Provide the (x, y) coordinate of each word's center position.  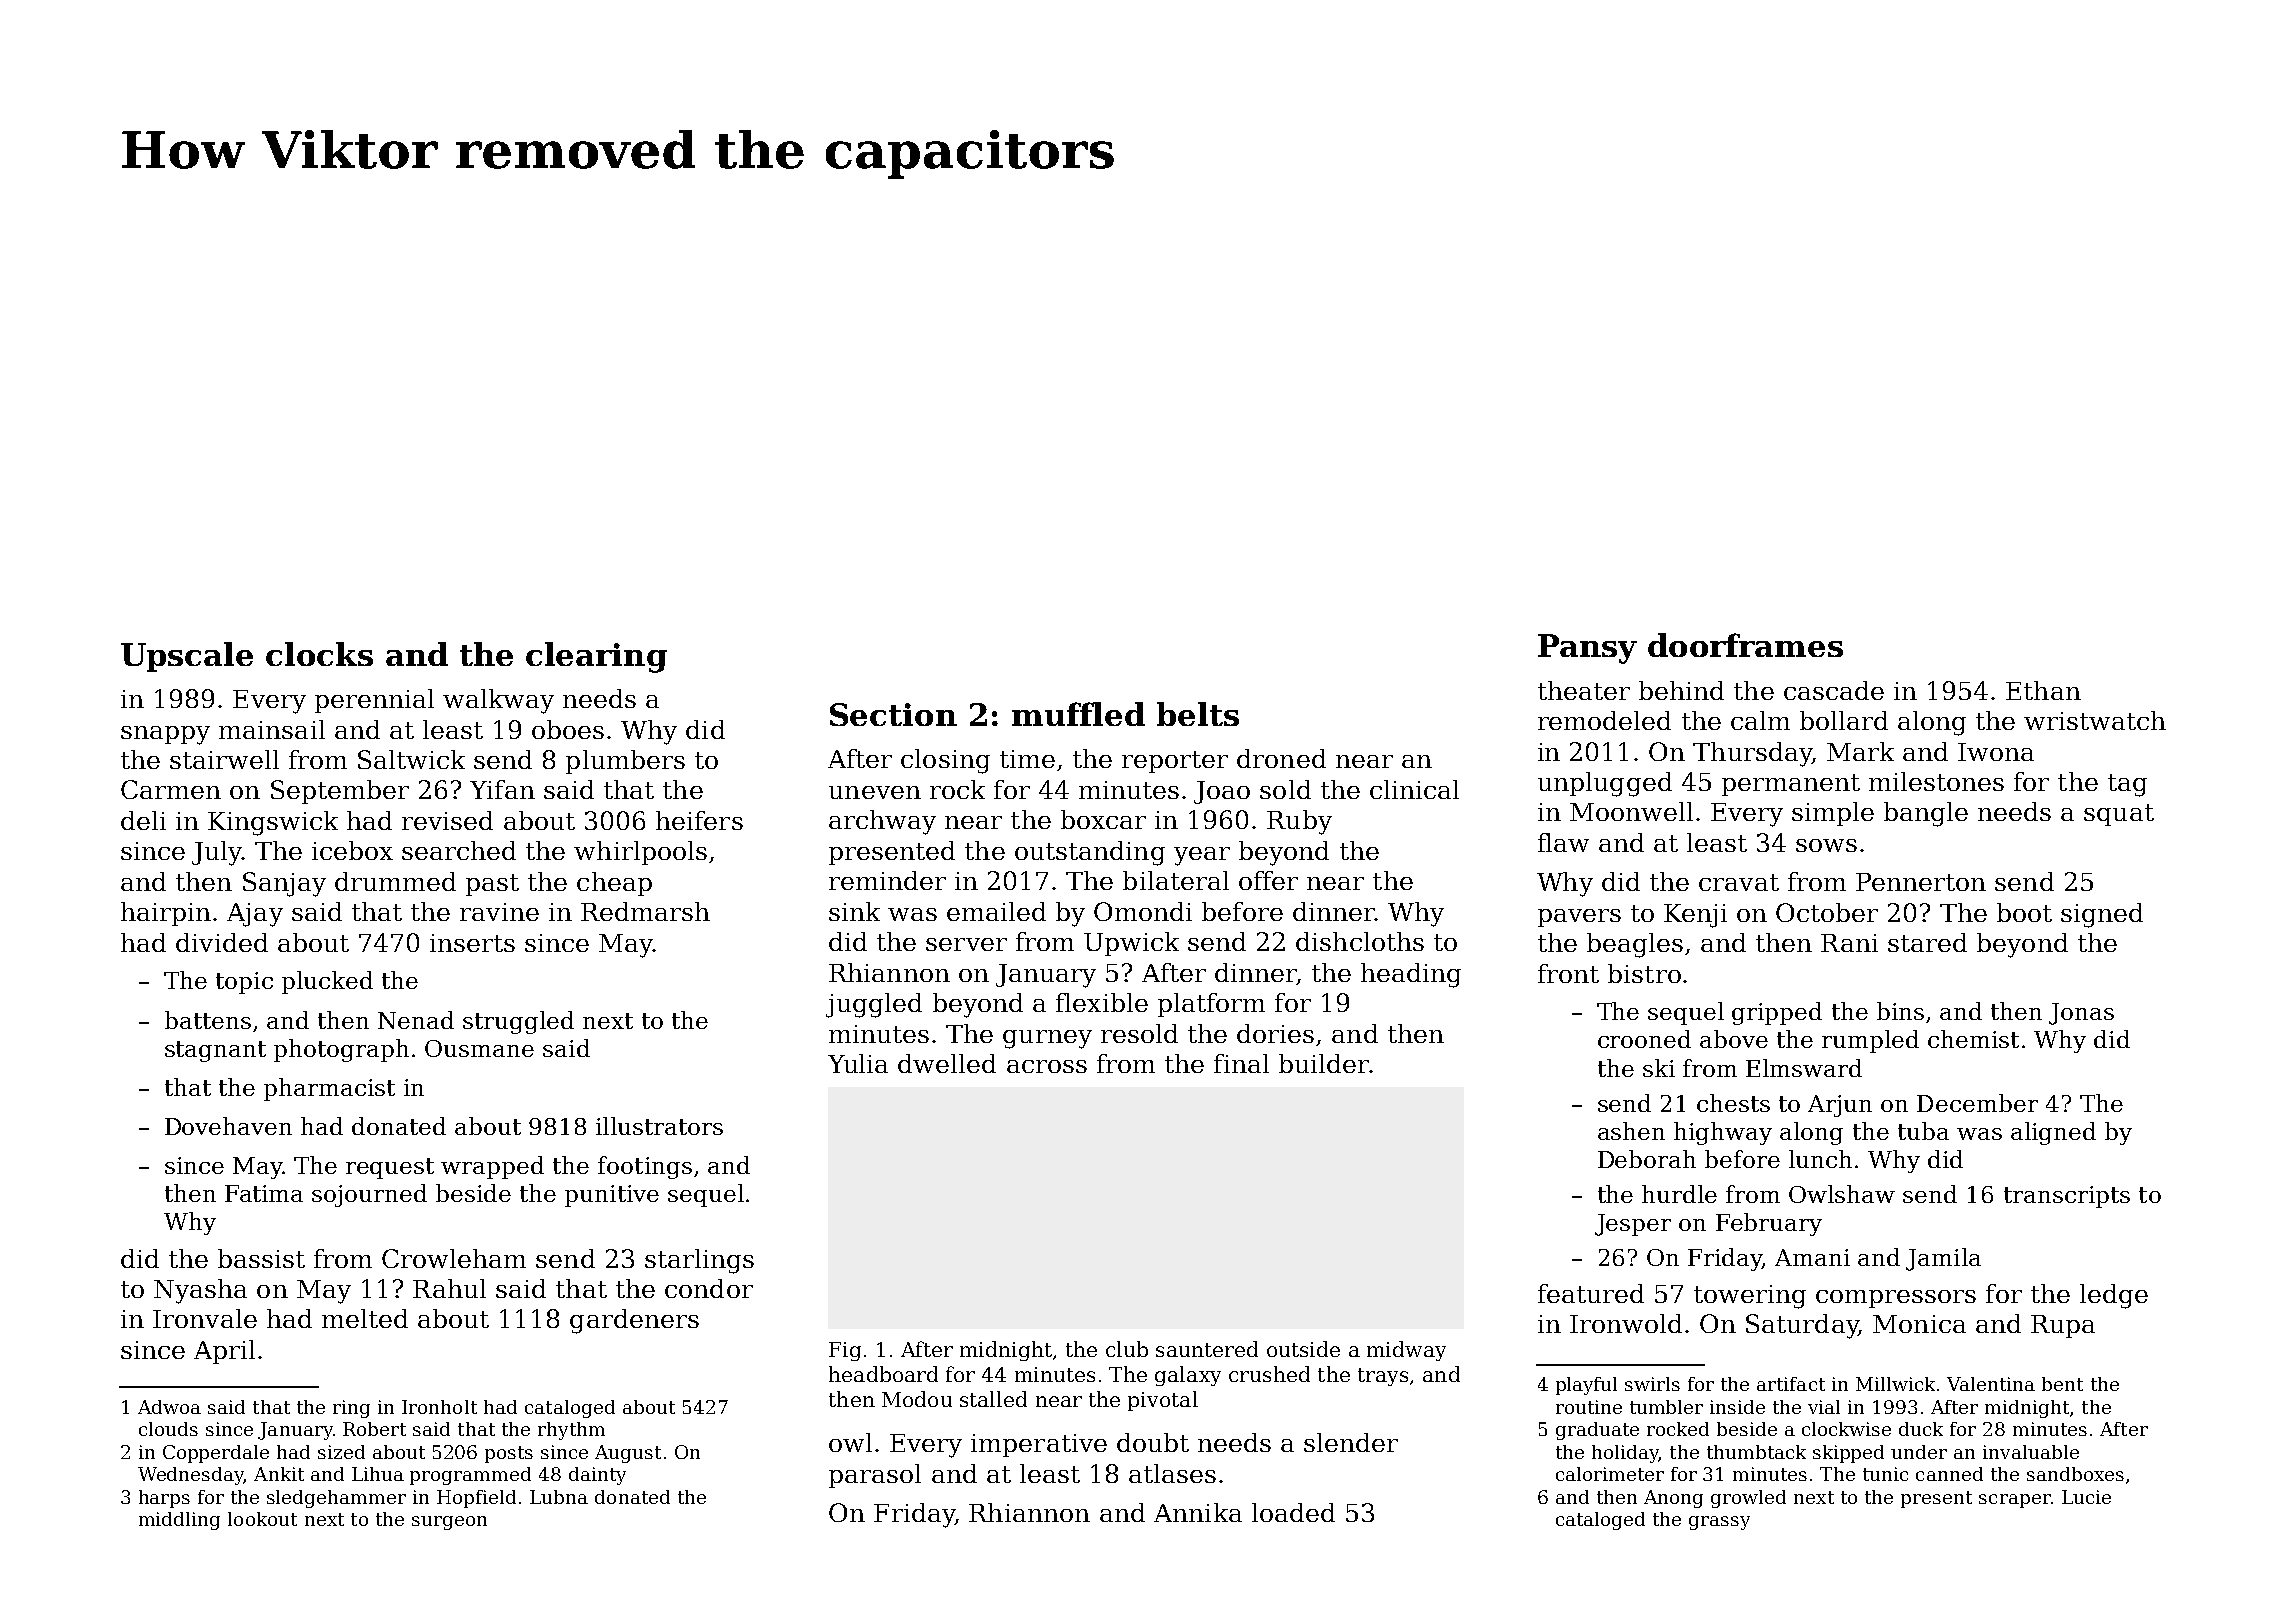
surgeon (449, 1523)
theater (1584, 690)
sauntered (1207, 1349)
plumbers (625, 762)
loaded (1293, 1512)
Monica (1919, 1324)
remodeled (1604, 720)
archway (882, 822)
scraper (2015, 1501)
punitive (612, 1196)
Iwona (1996, 752)
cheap (614, 884)
